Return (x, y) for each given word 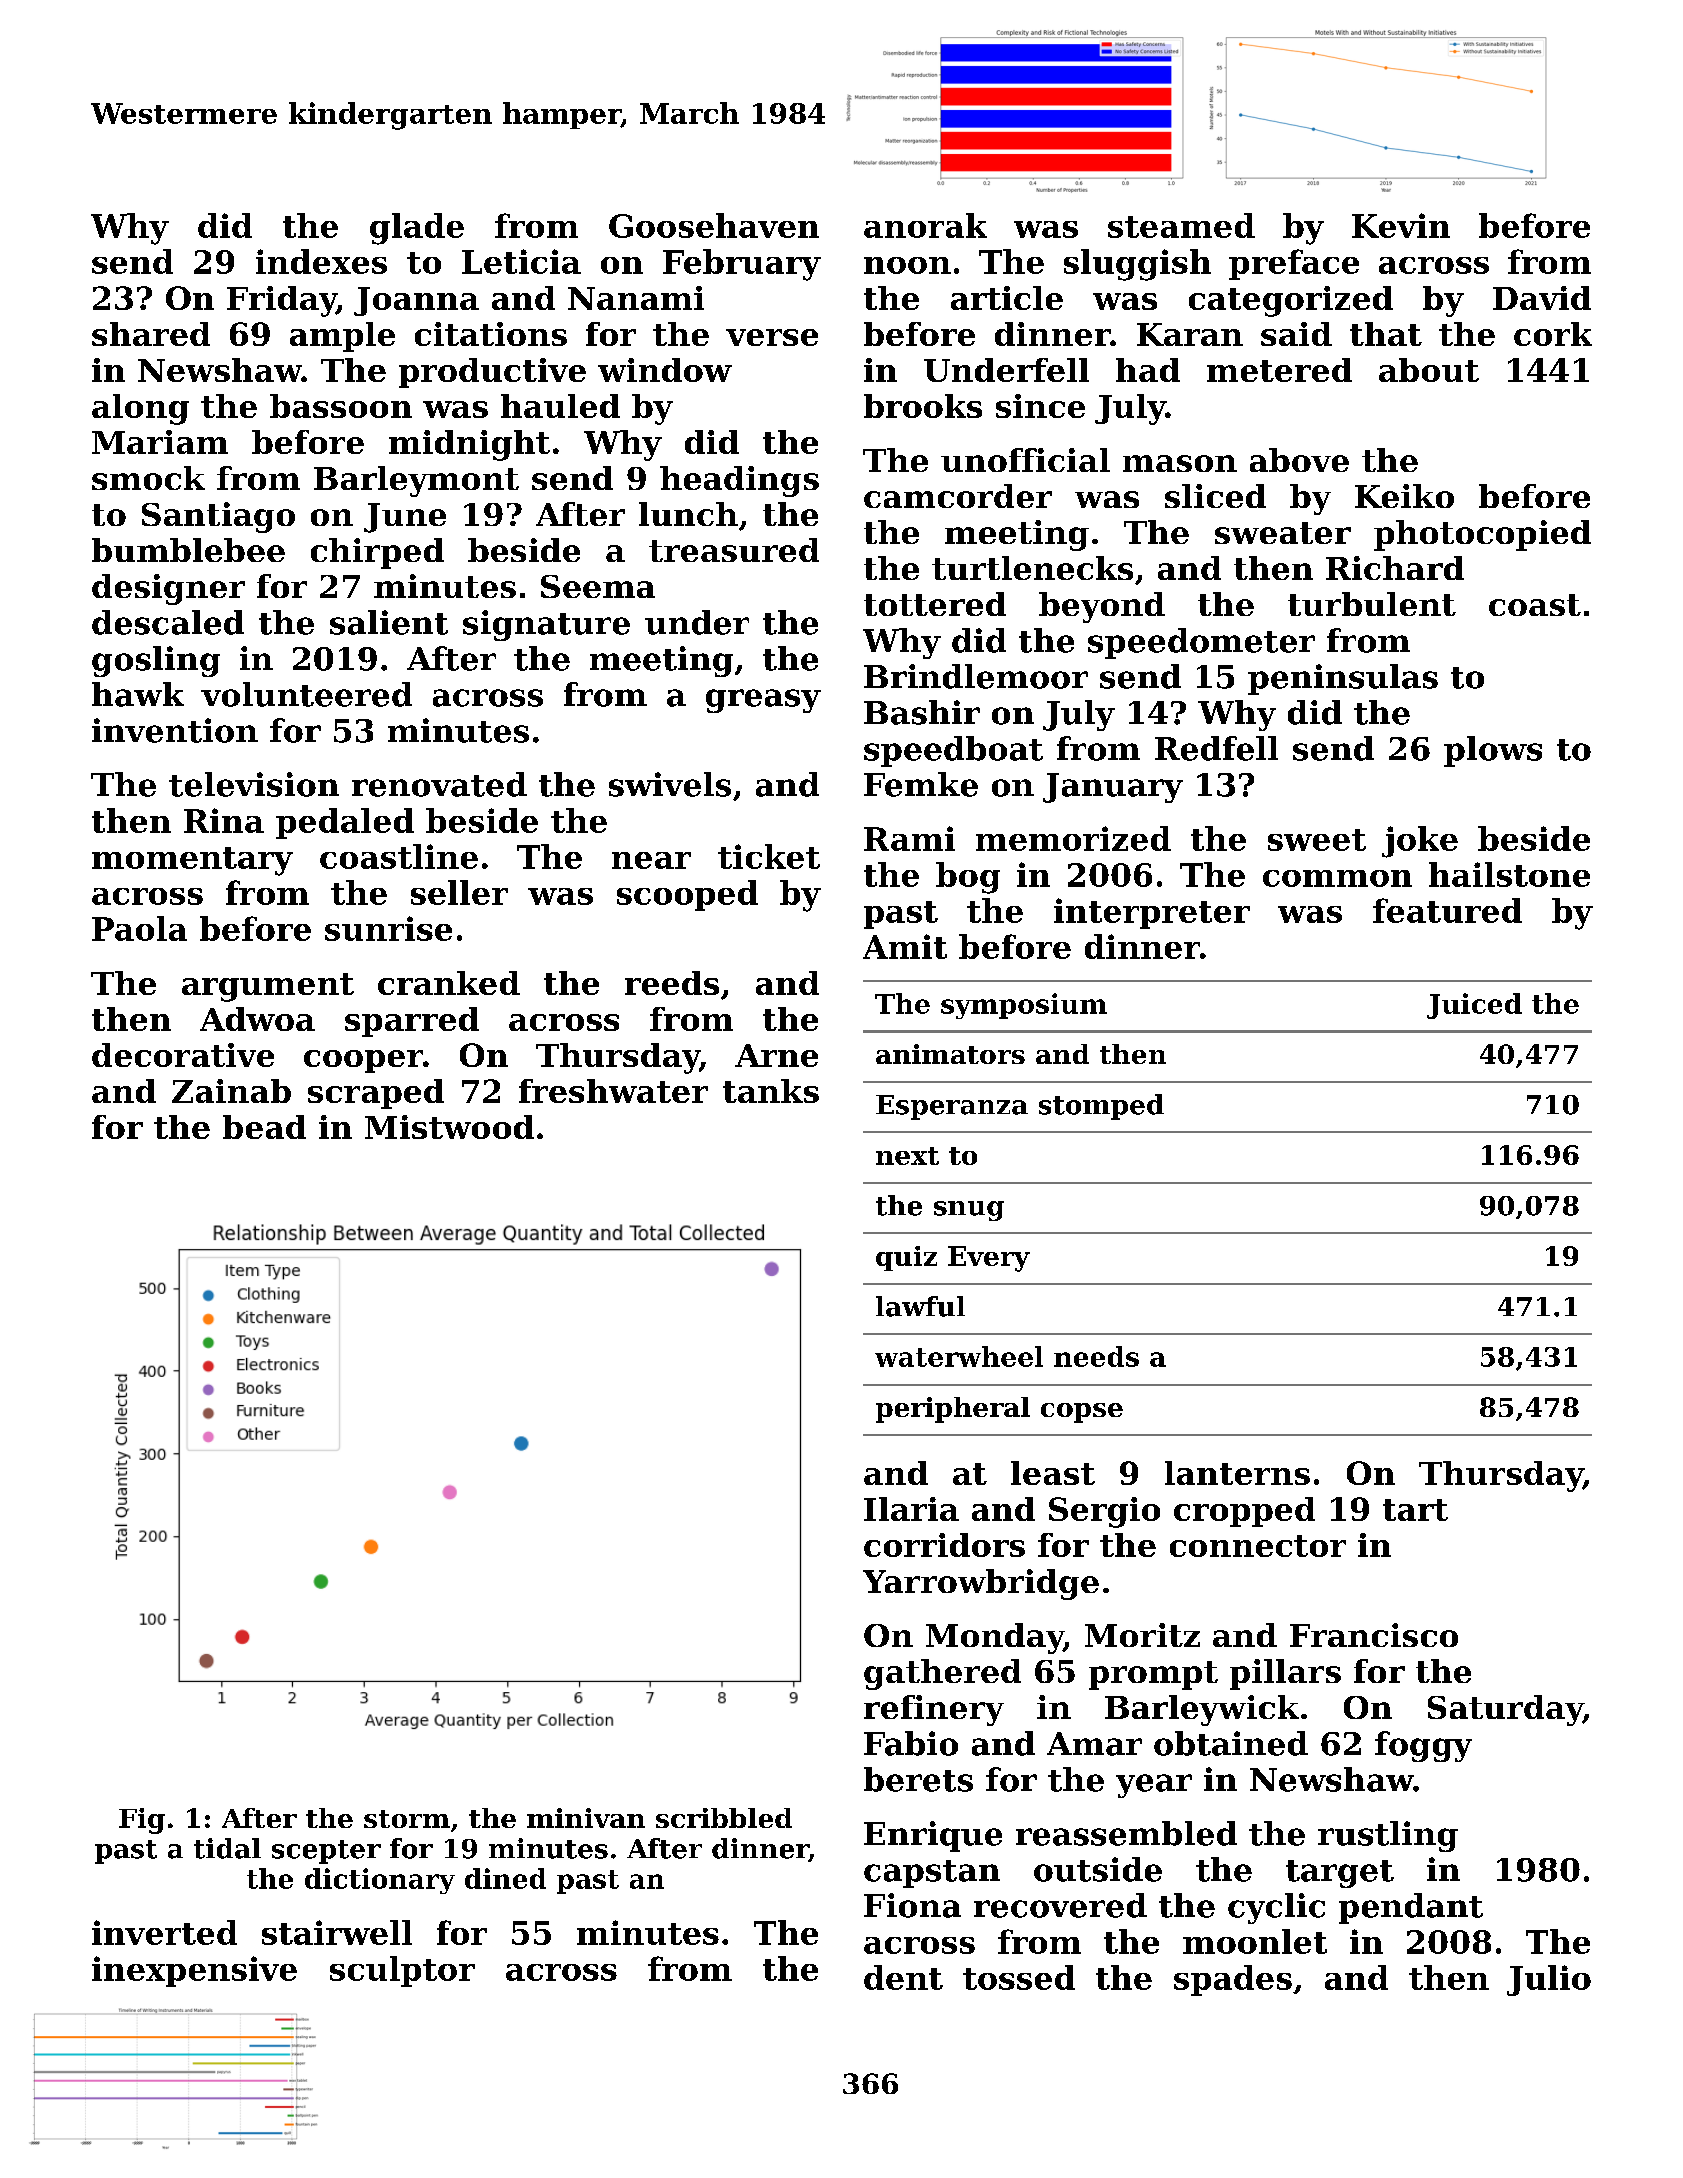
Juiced (1474, 1006)
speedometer (1201, 643)
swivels (670, 784)
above (1299, 460)
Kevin (1401, 225)
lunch (688, 514)
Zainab (231, 1091)
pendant (1411, 1908)
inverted (164, 1932)
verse (772, 337)
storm (407, 1819)
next (907, 1156)
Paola (139, 928)
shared (151, 334)
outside (1098, 1869)
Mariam (160, 442)
